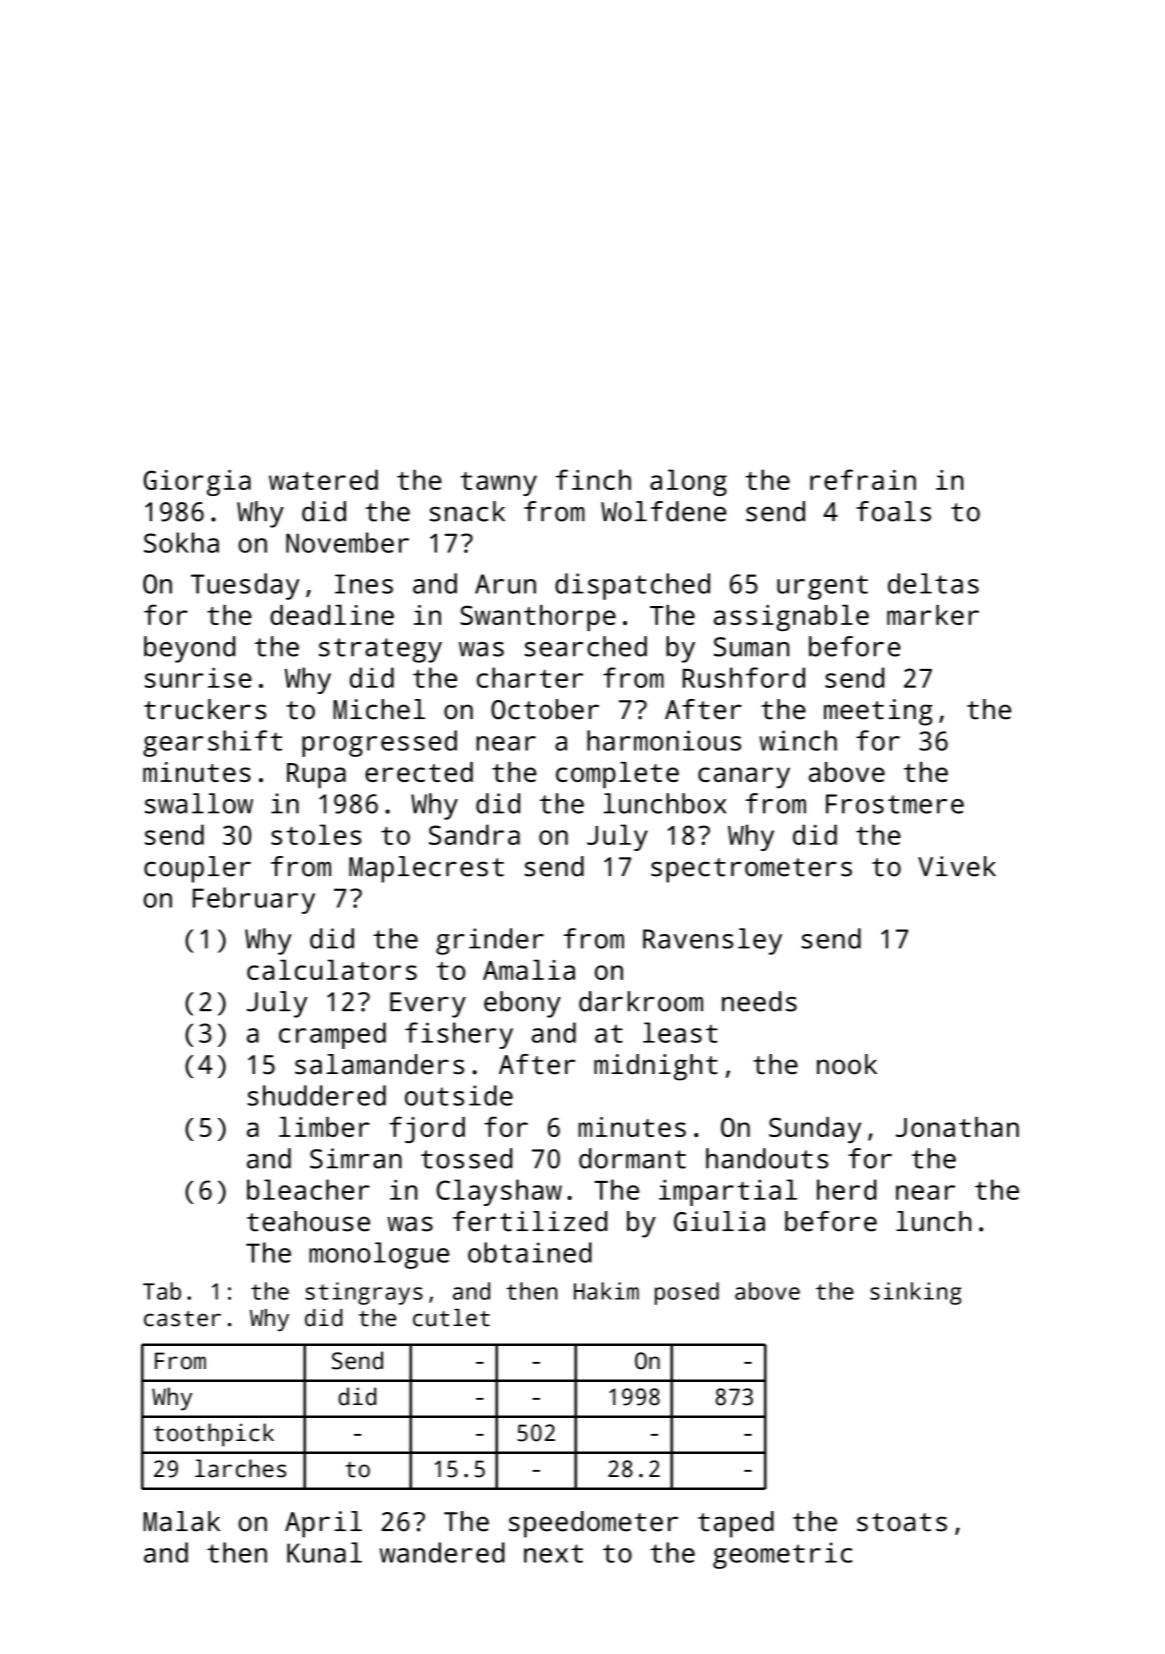 The width and height of the document is (1165, 1654). Describe the element at coordinates (957, 866) in the document. I see `Vivek` at that location.
